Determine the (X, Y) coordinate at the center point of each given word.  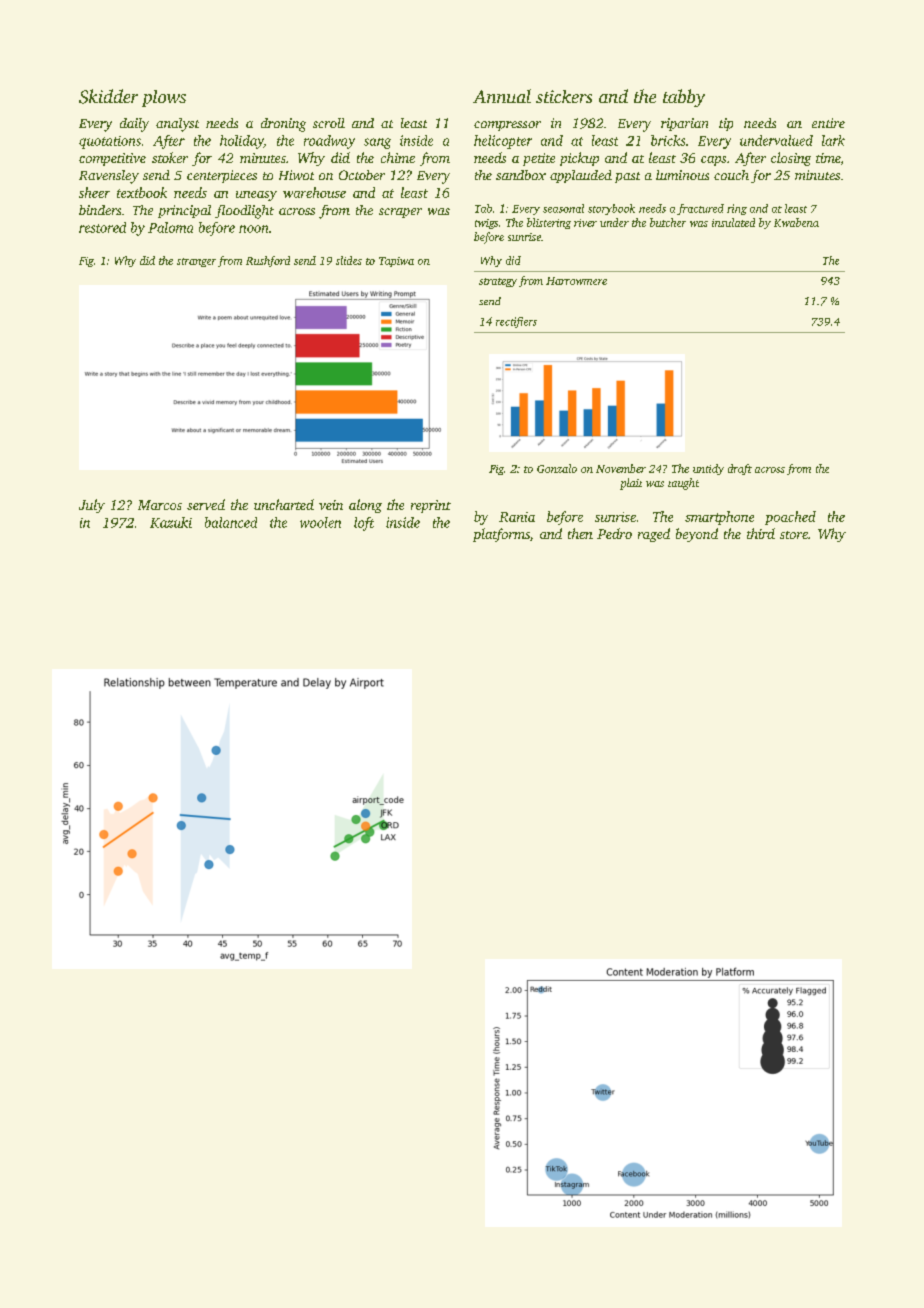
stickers (564, 96)
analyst (177, 125)
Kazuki (171, 522)
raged (654, 535)
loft (364, 524)
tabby (684, 98)
